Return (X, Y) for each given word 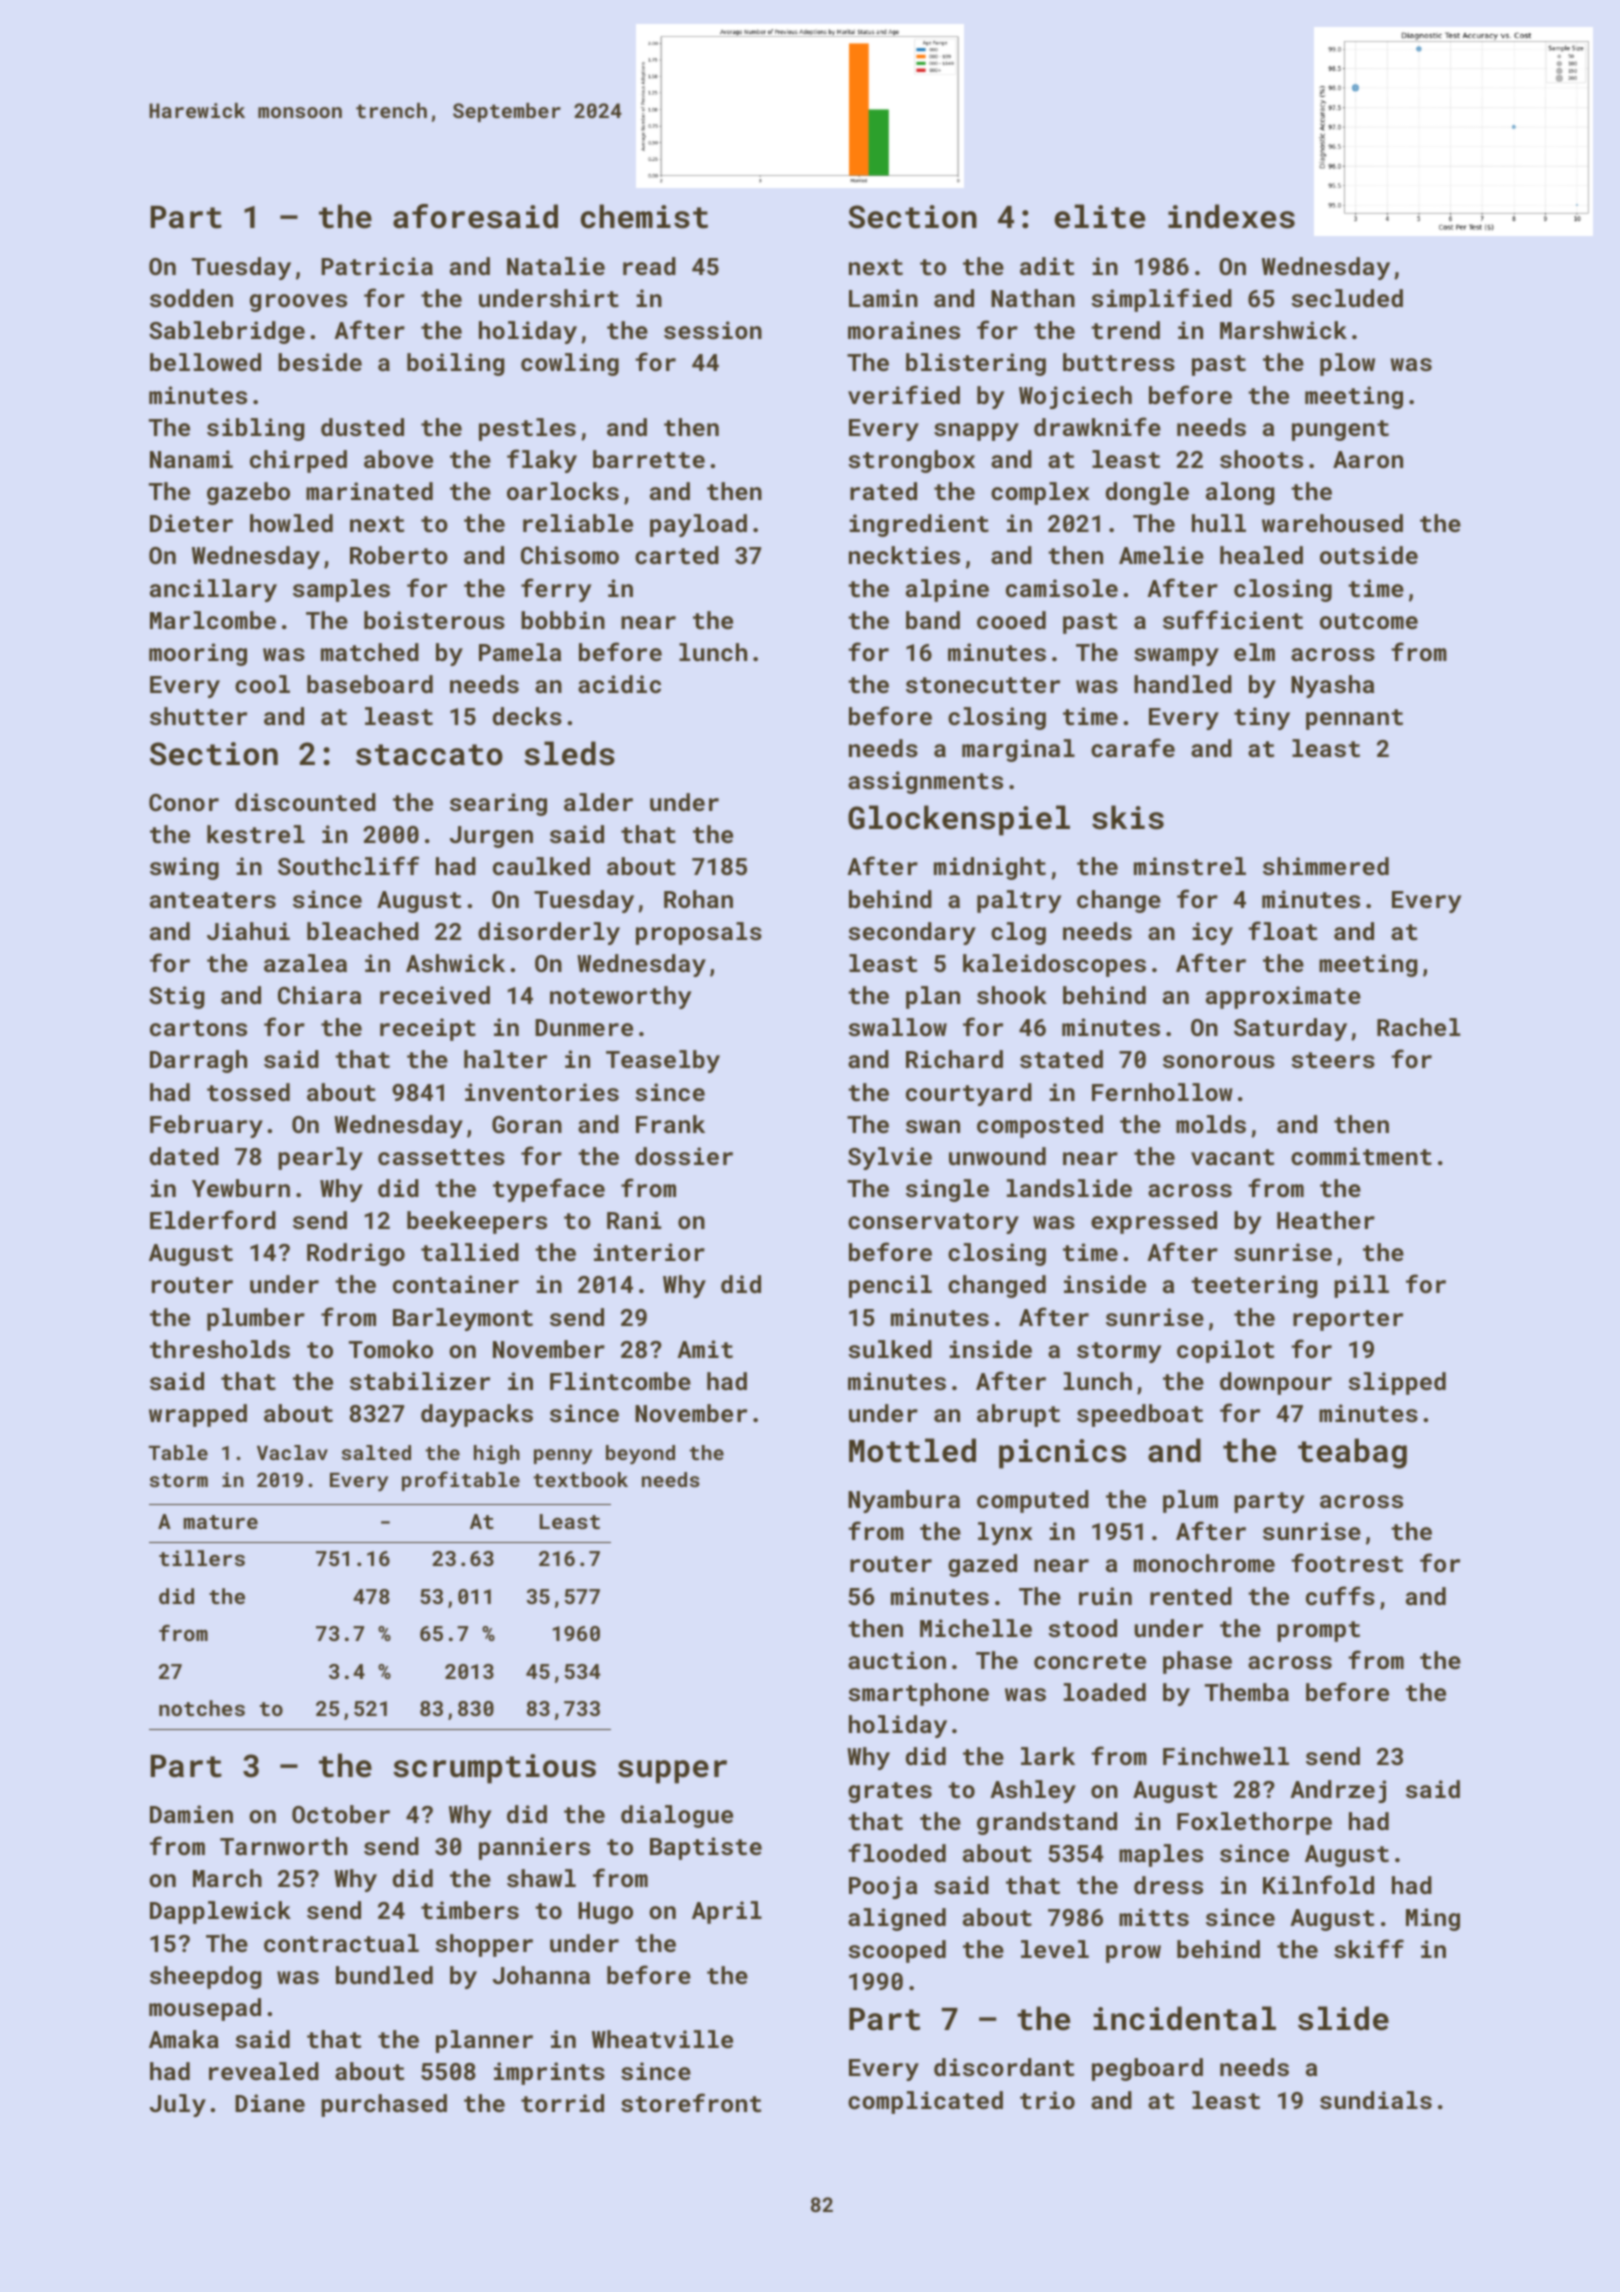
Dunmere (584, 1027)
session (713, 330)
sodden (191, 298)
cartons (198, 1028)
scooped (897, 1951)
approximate (1283, 997)
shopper (484, 1945)
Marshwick (1283, 330)
